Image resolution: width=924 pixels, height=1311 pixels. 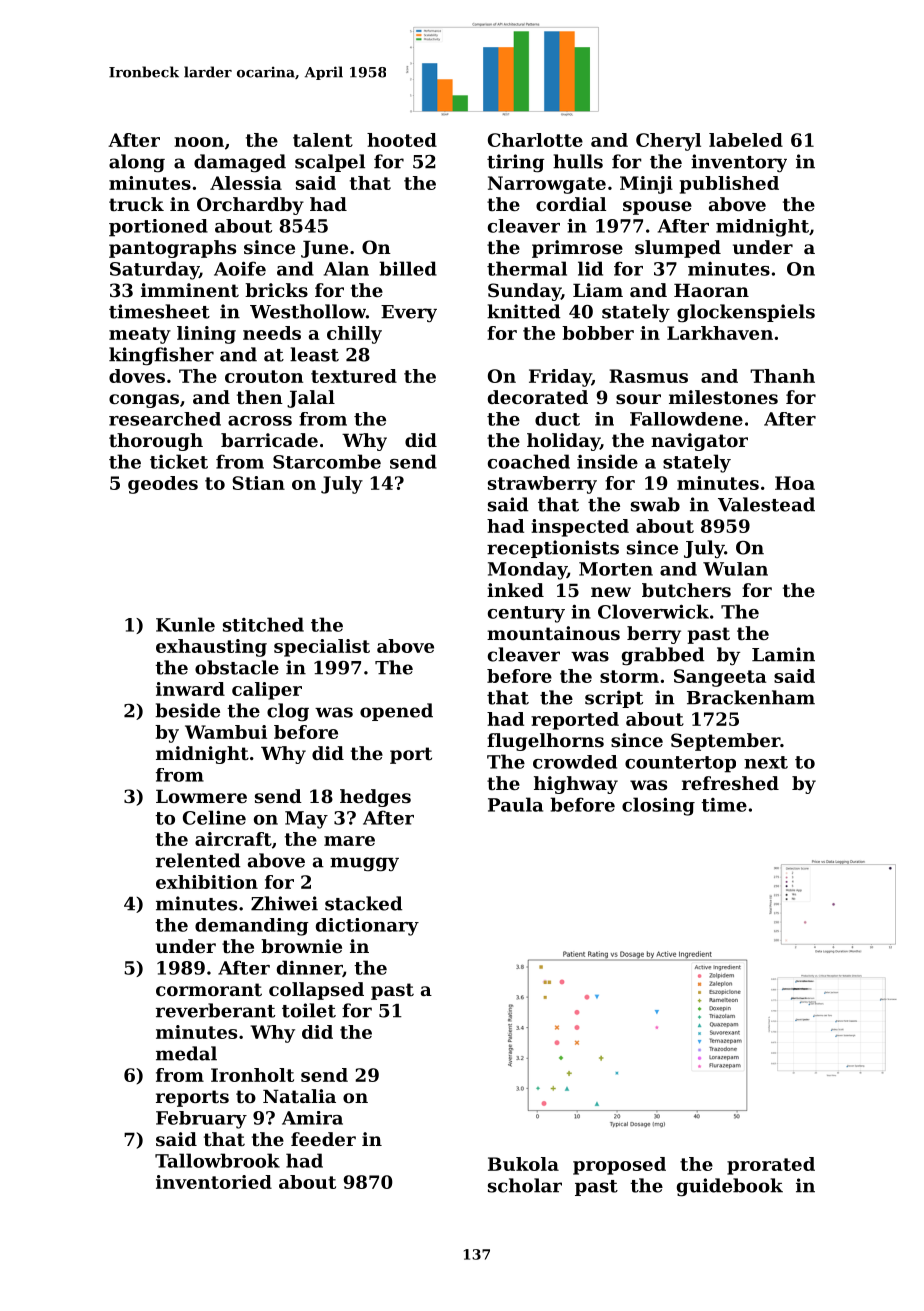 I want to click on glockenspiels, so click(x=746, y=313).
